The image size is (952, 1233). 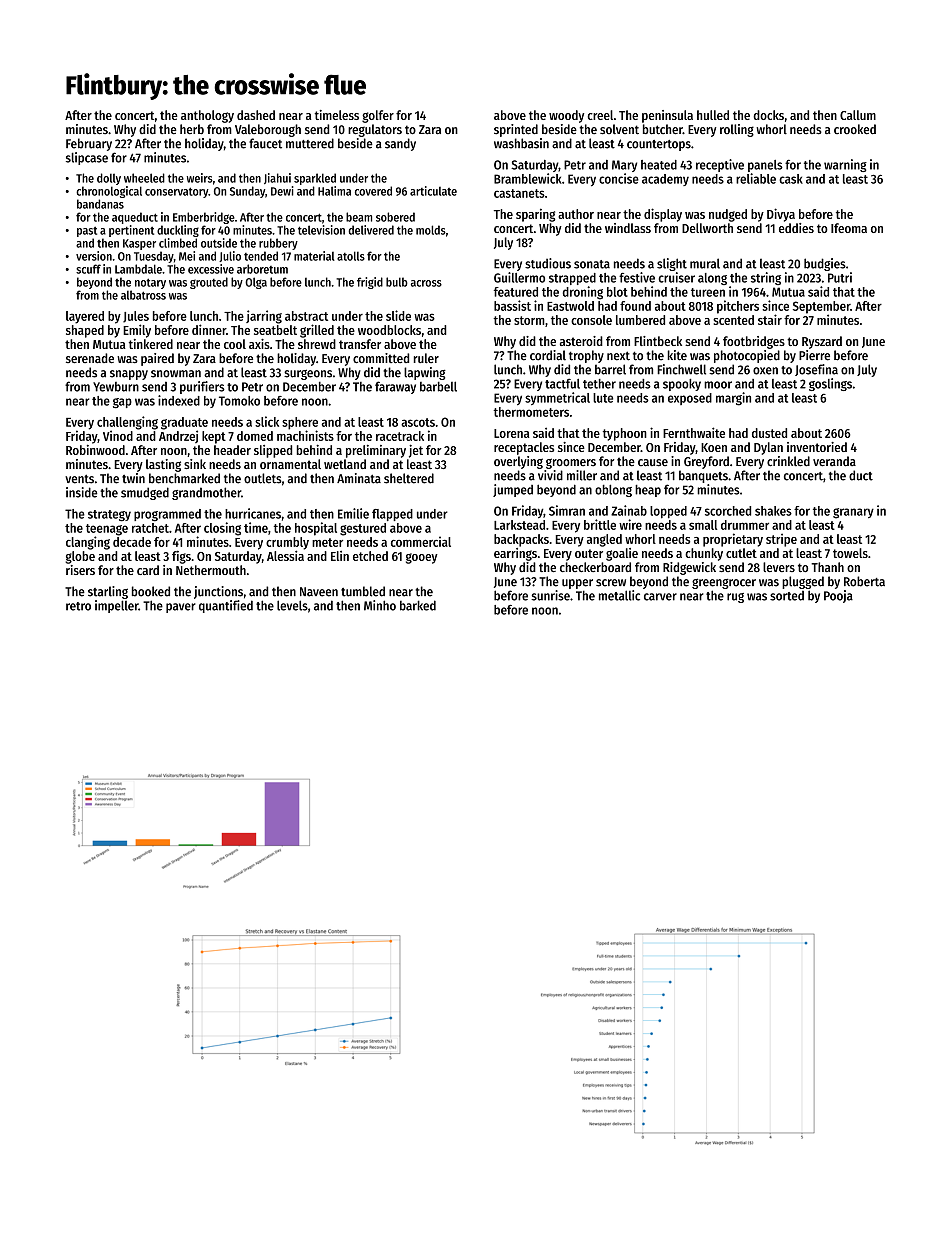 What do you see at coordinates (660, 597) in the screenshot?
I see `carver` at bounding box center [660, 597].
